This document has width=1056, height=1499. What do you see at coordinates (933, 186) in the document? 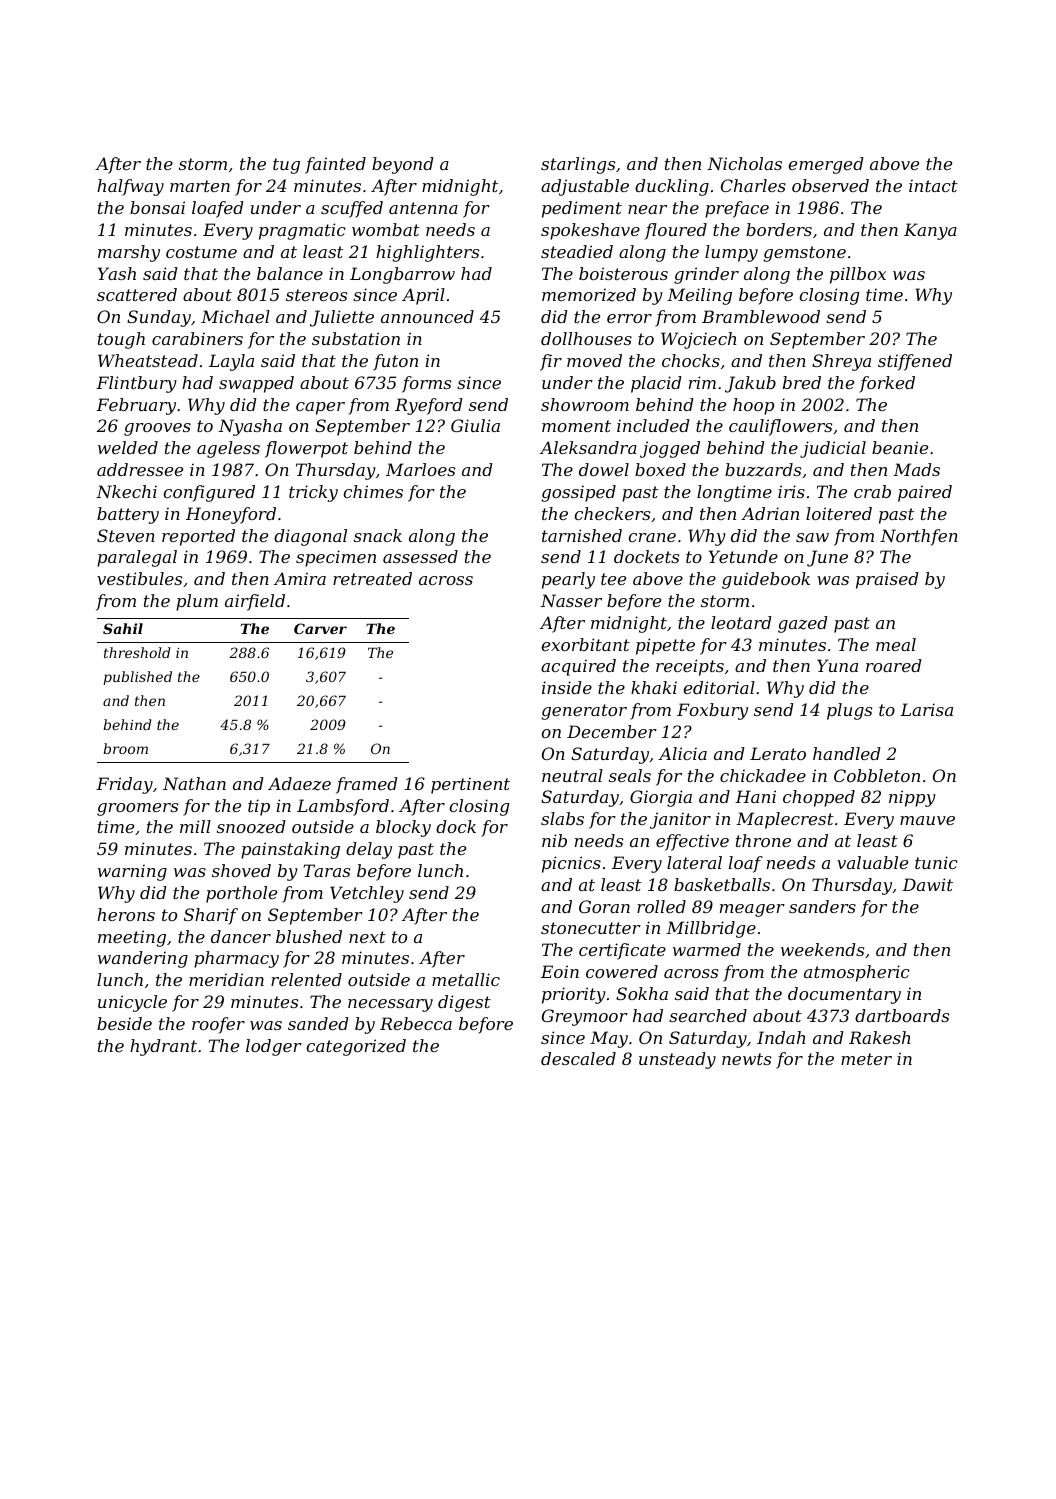
I see `intact` at bounding box center [933, 186].
